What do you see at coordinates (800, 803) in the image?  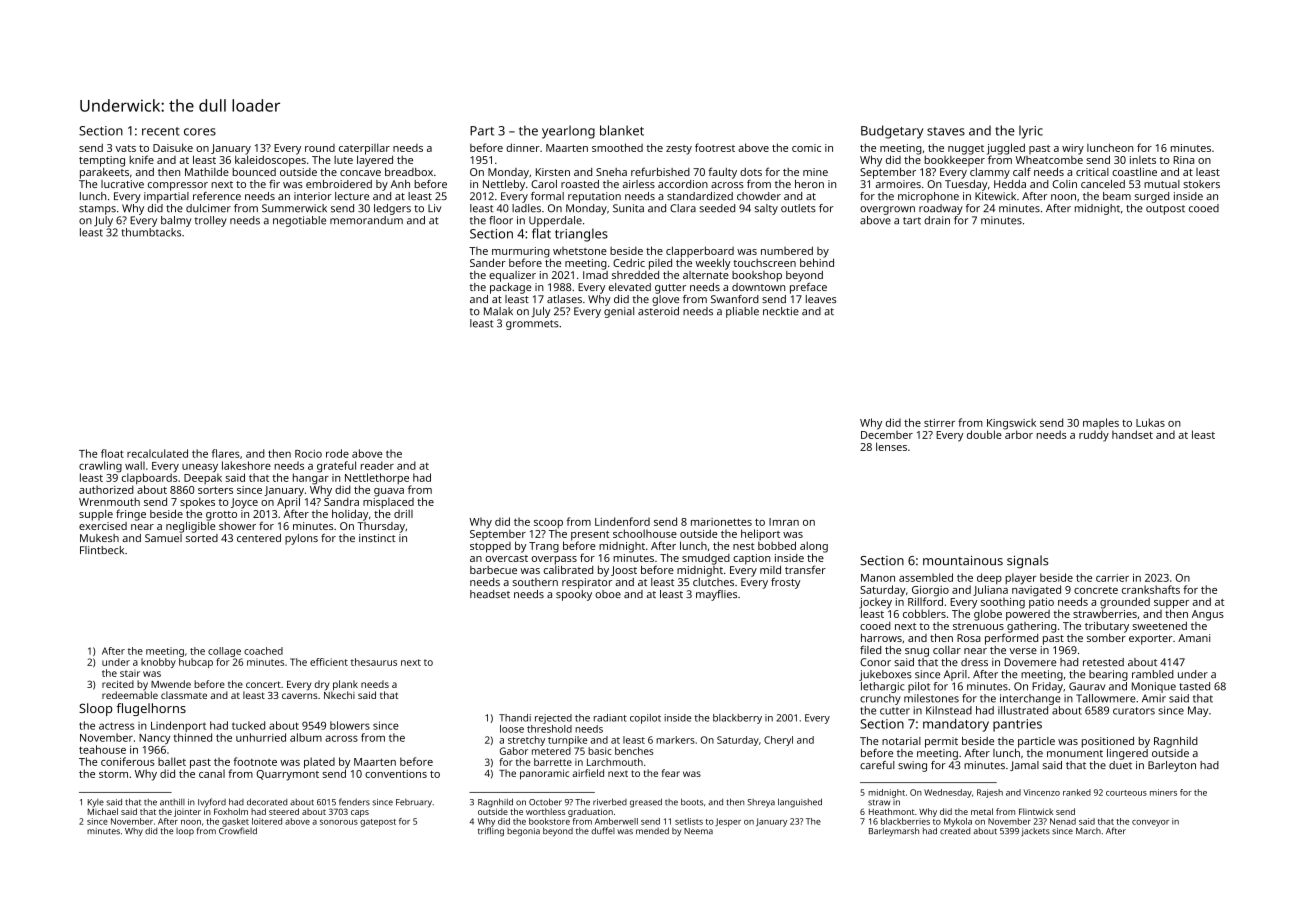 I see `languished` at bounding box center [800, 803].
